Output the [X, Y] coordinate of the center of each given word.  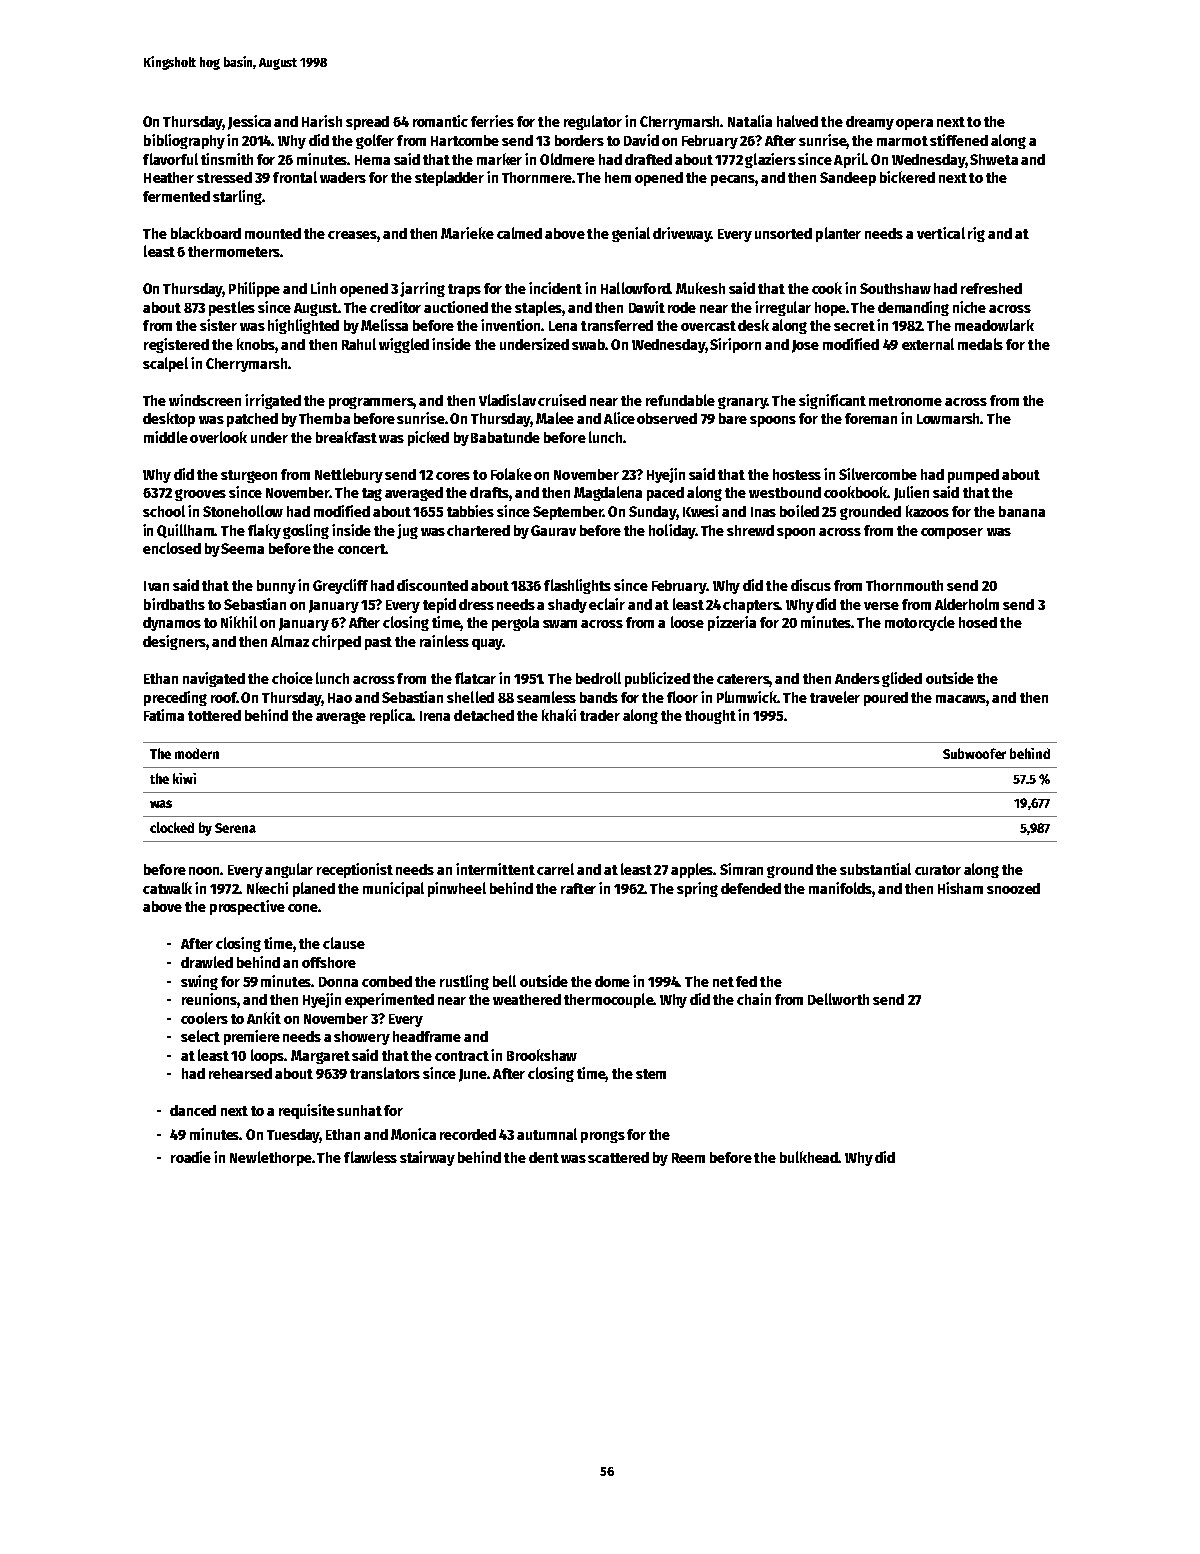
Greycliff [340, 586]
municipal [393, 889]
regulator [593, 122]
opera [914, 124]
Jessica [249, 122]
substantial [875, 869]
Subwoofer [974, 753]
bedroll [598, 678]
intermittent [495, 869]
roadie [191, 1157]
